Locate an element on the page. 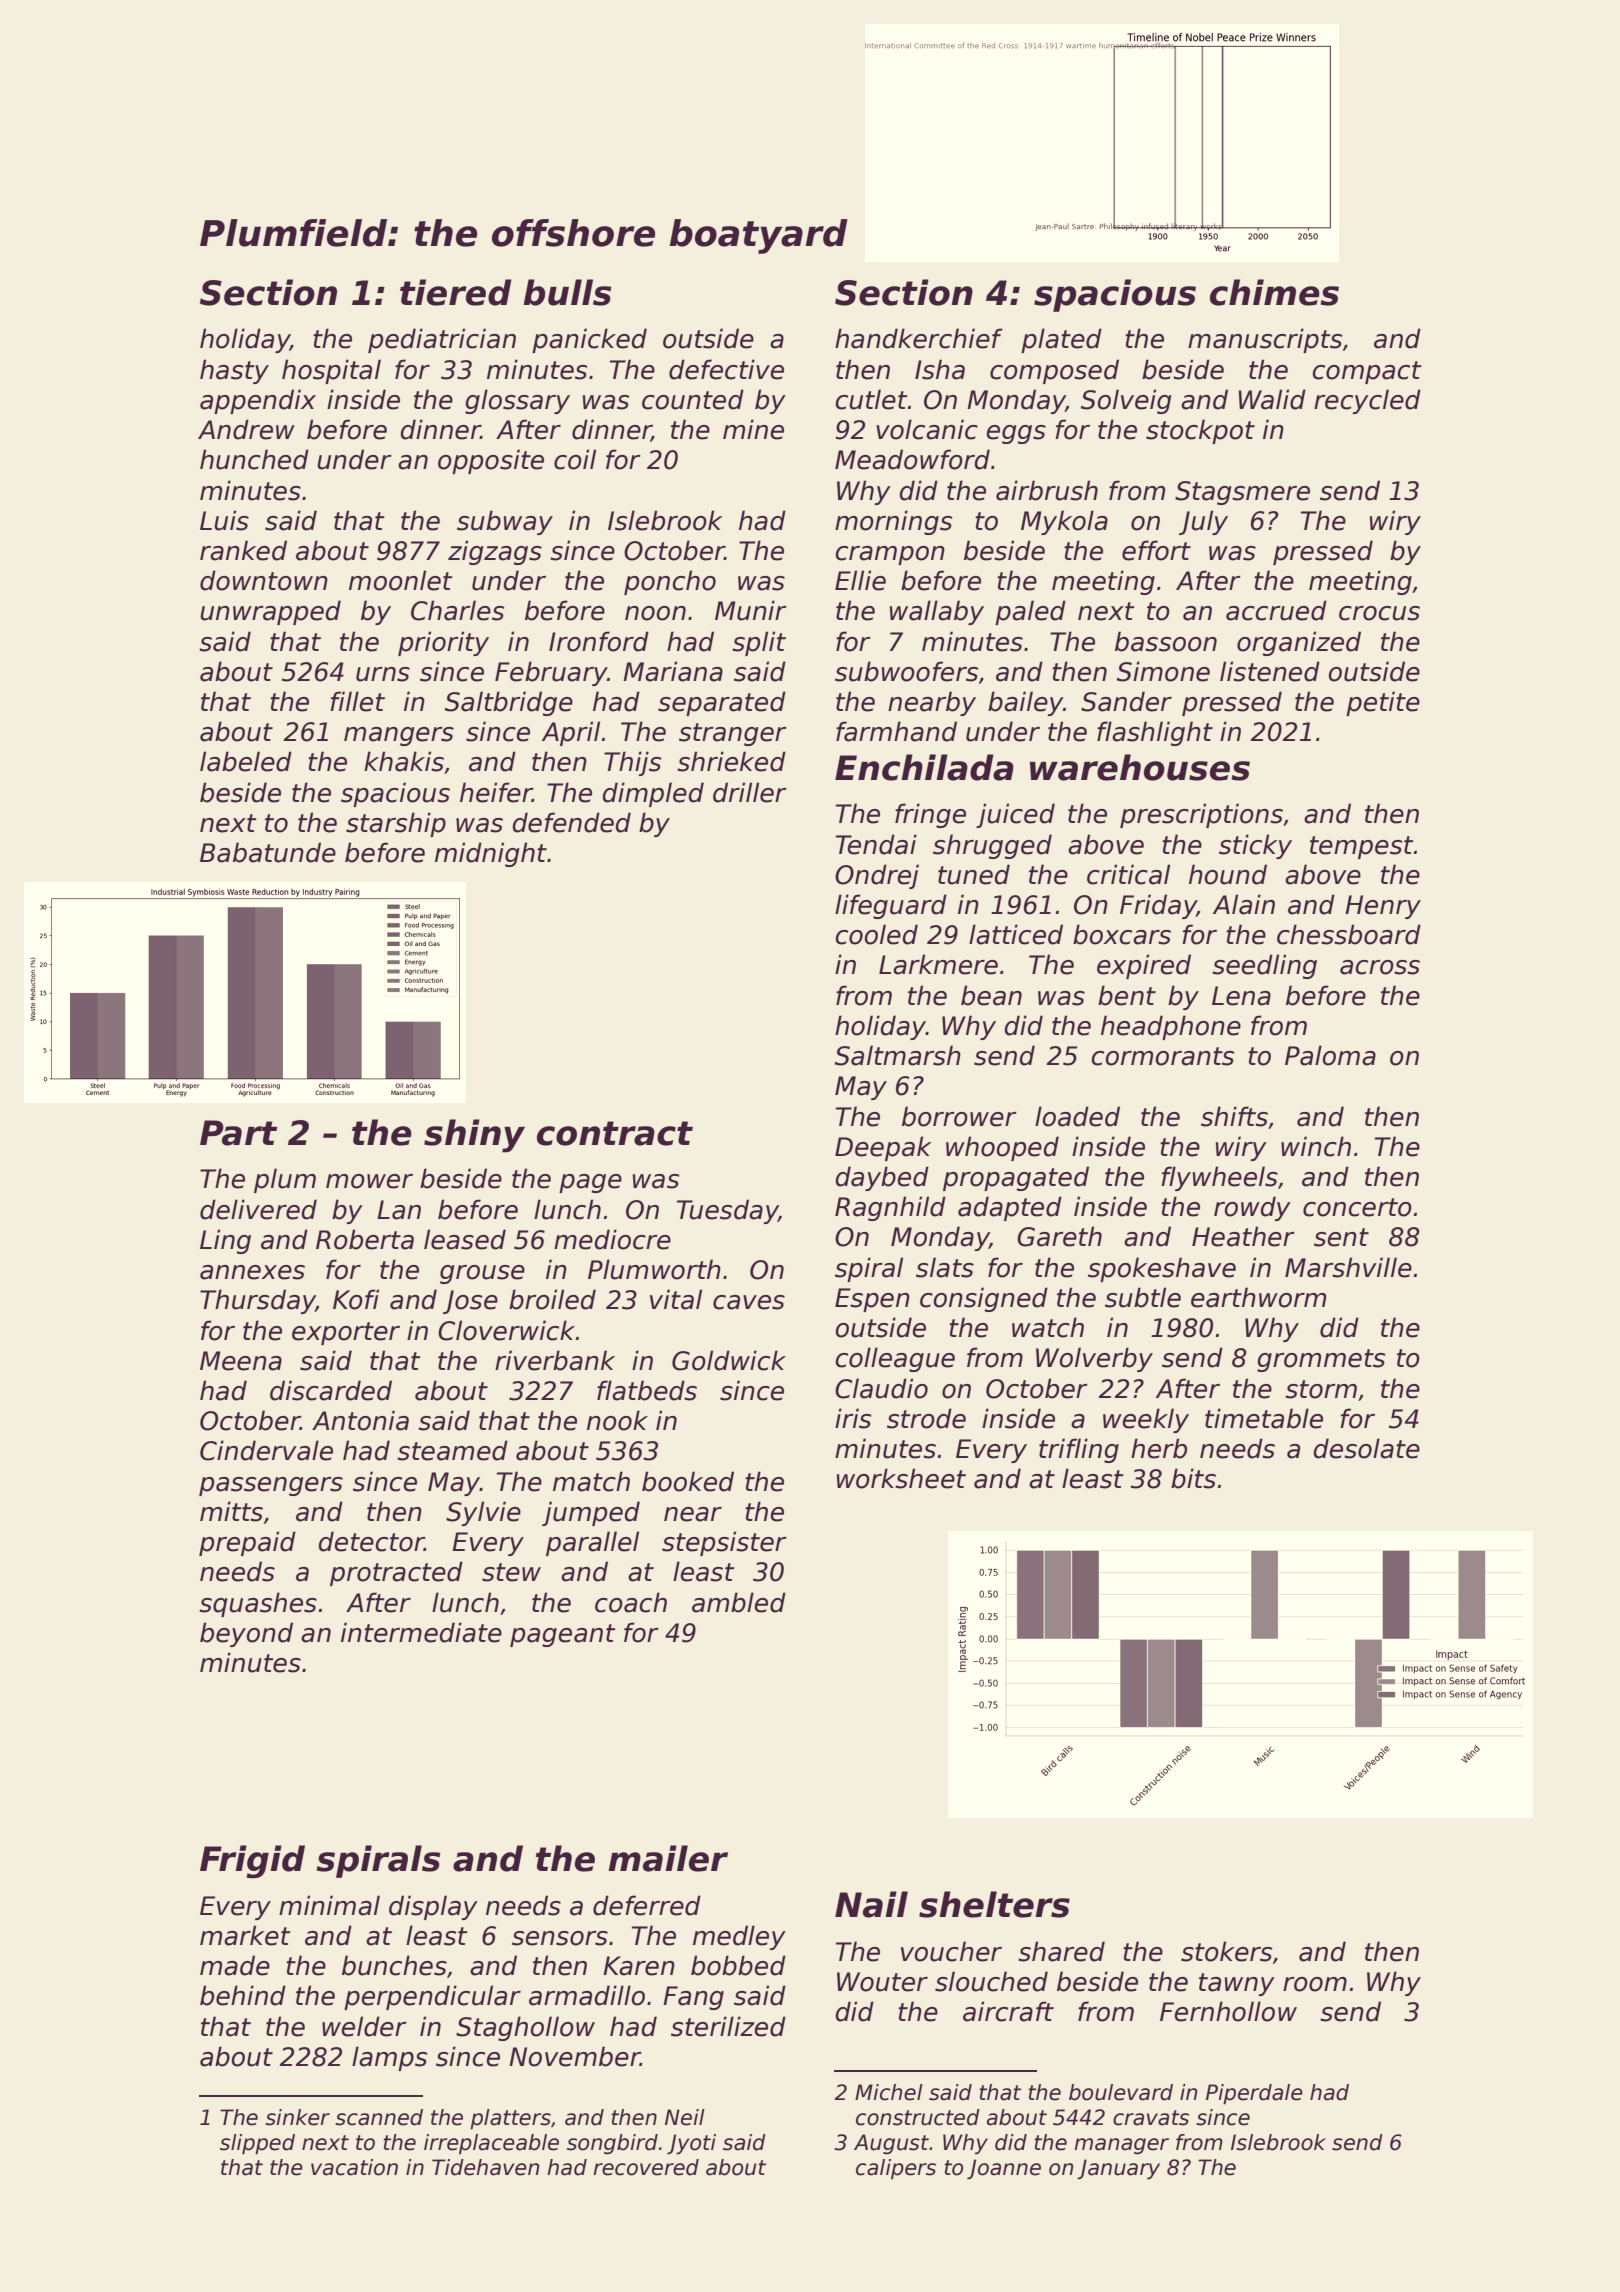 This page has height=2292, width=1620. chimes is located at coordinates (1274, 292).
